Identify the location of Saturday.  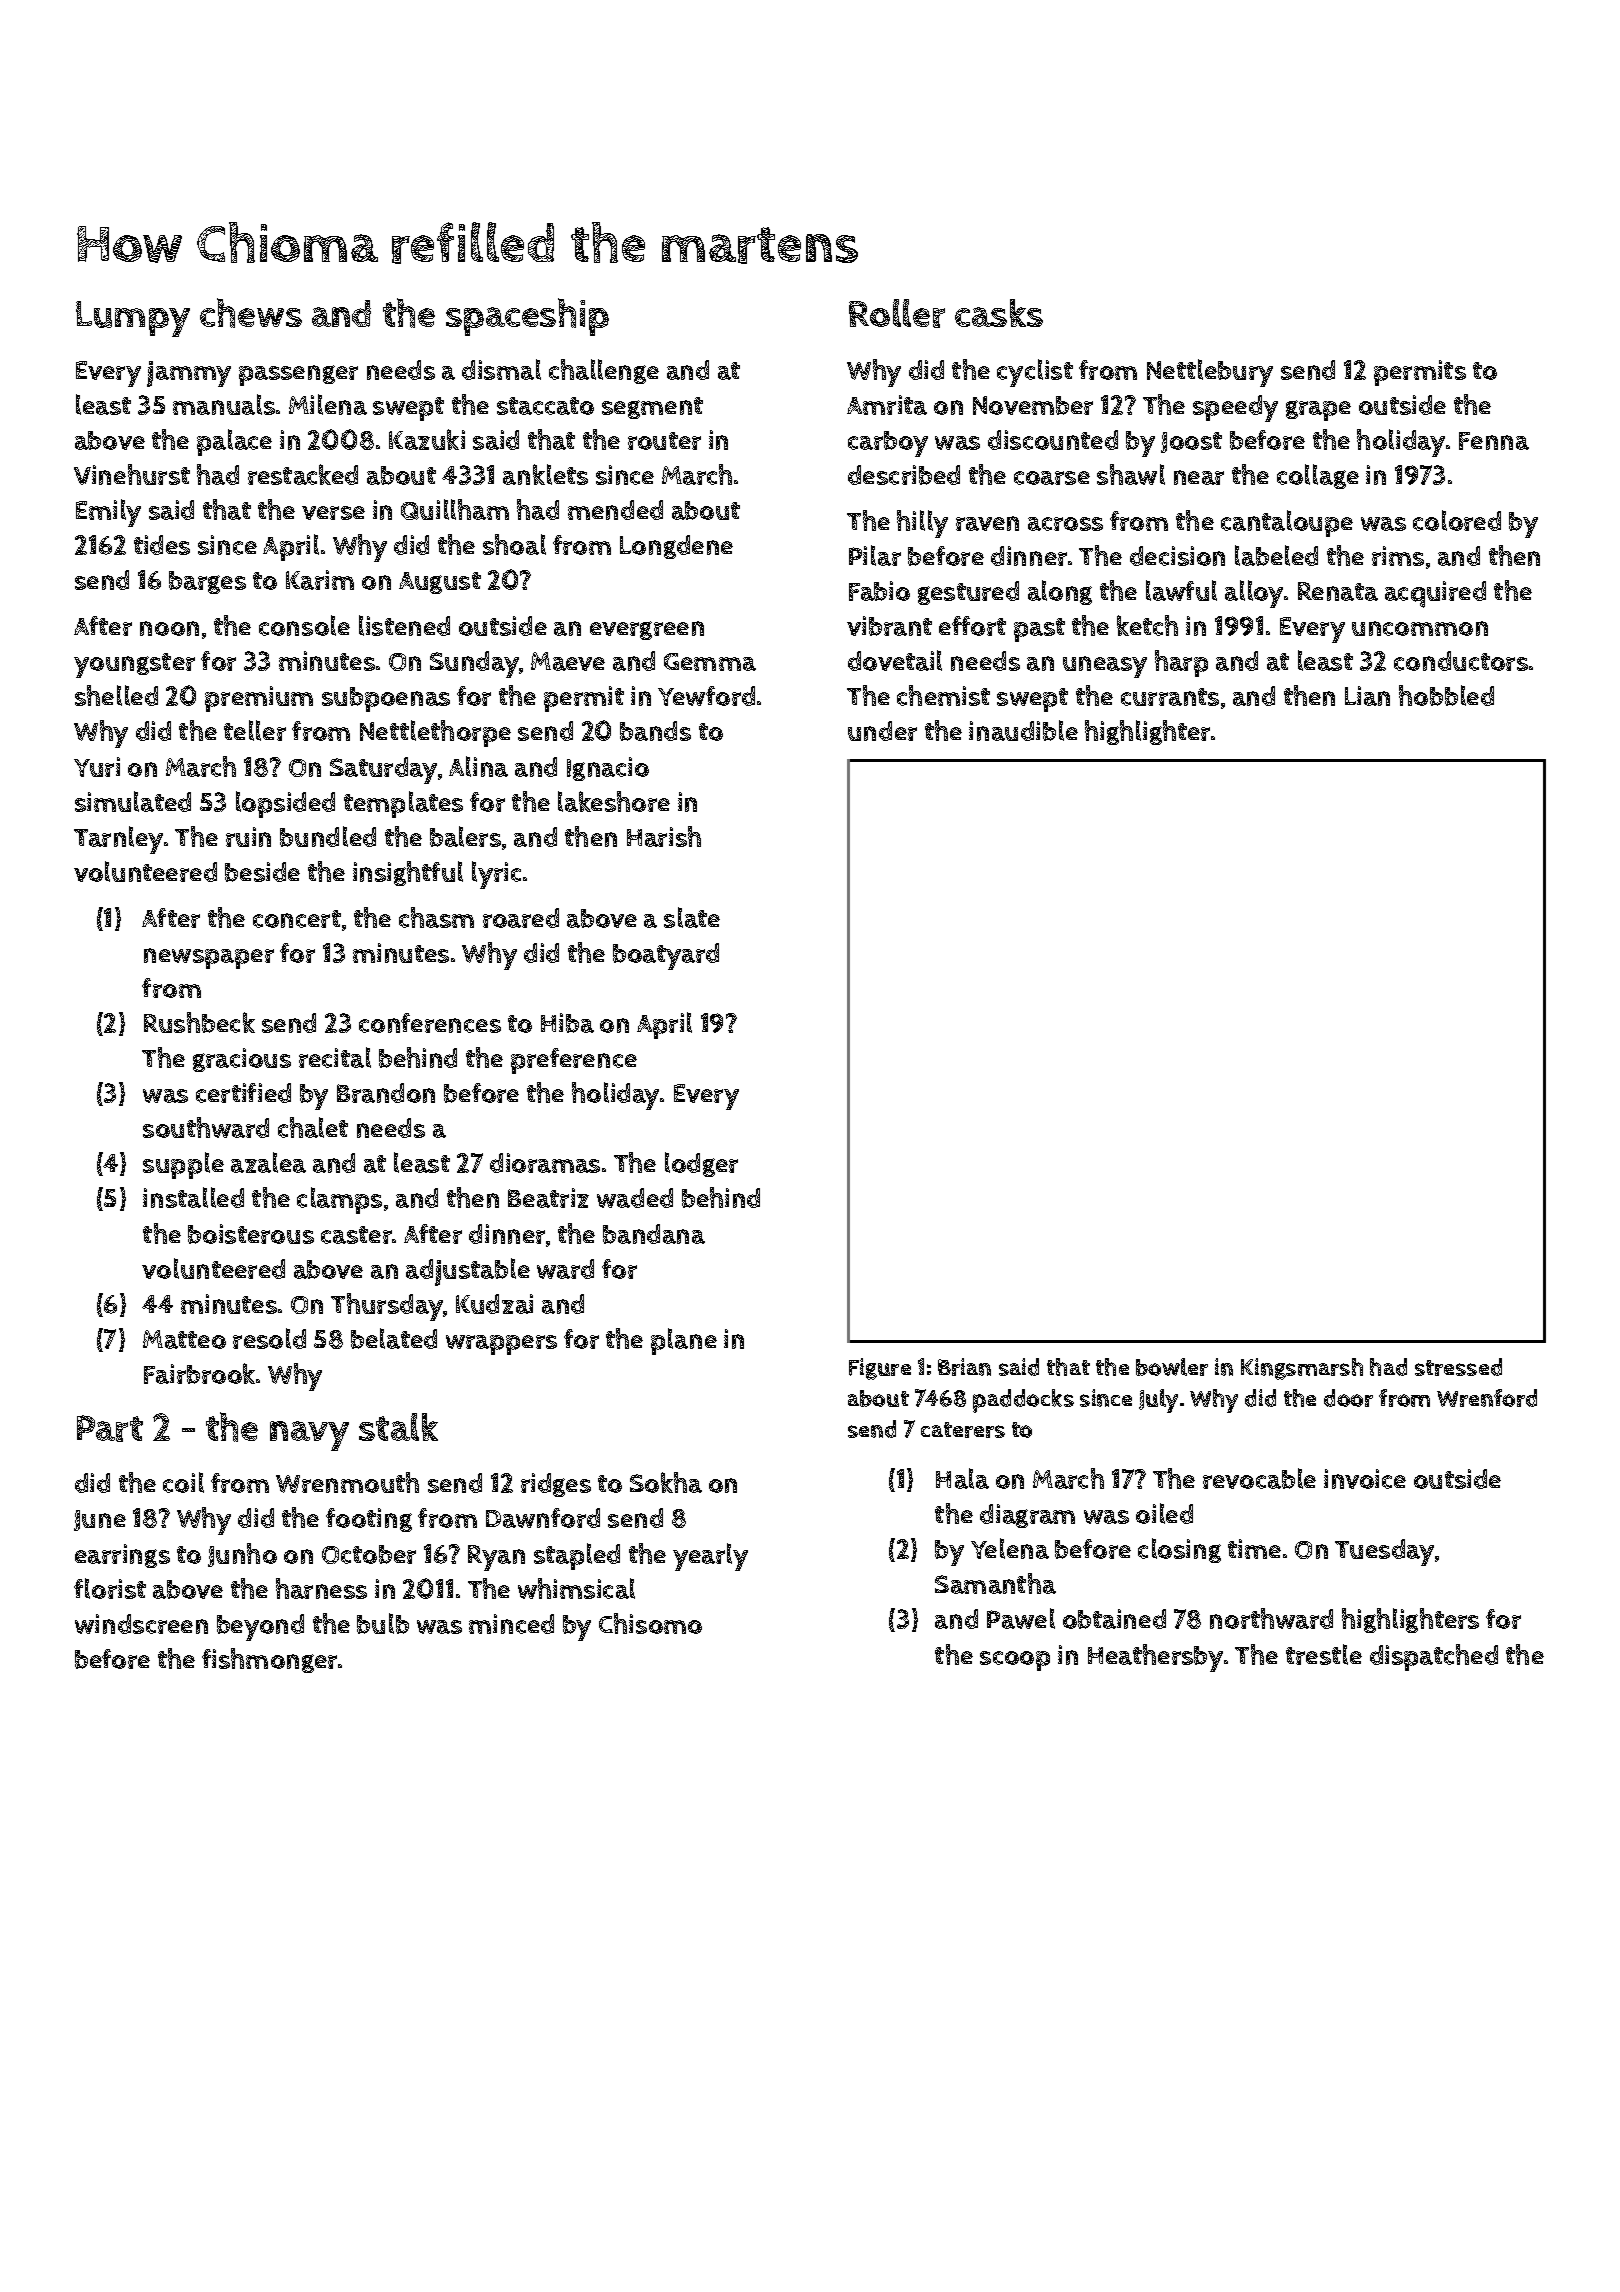
(383, 770).
